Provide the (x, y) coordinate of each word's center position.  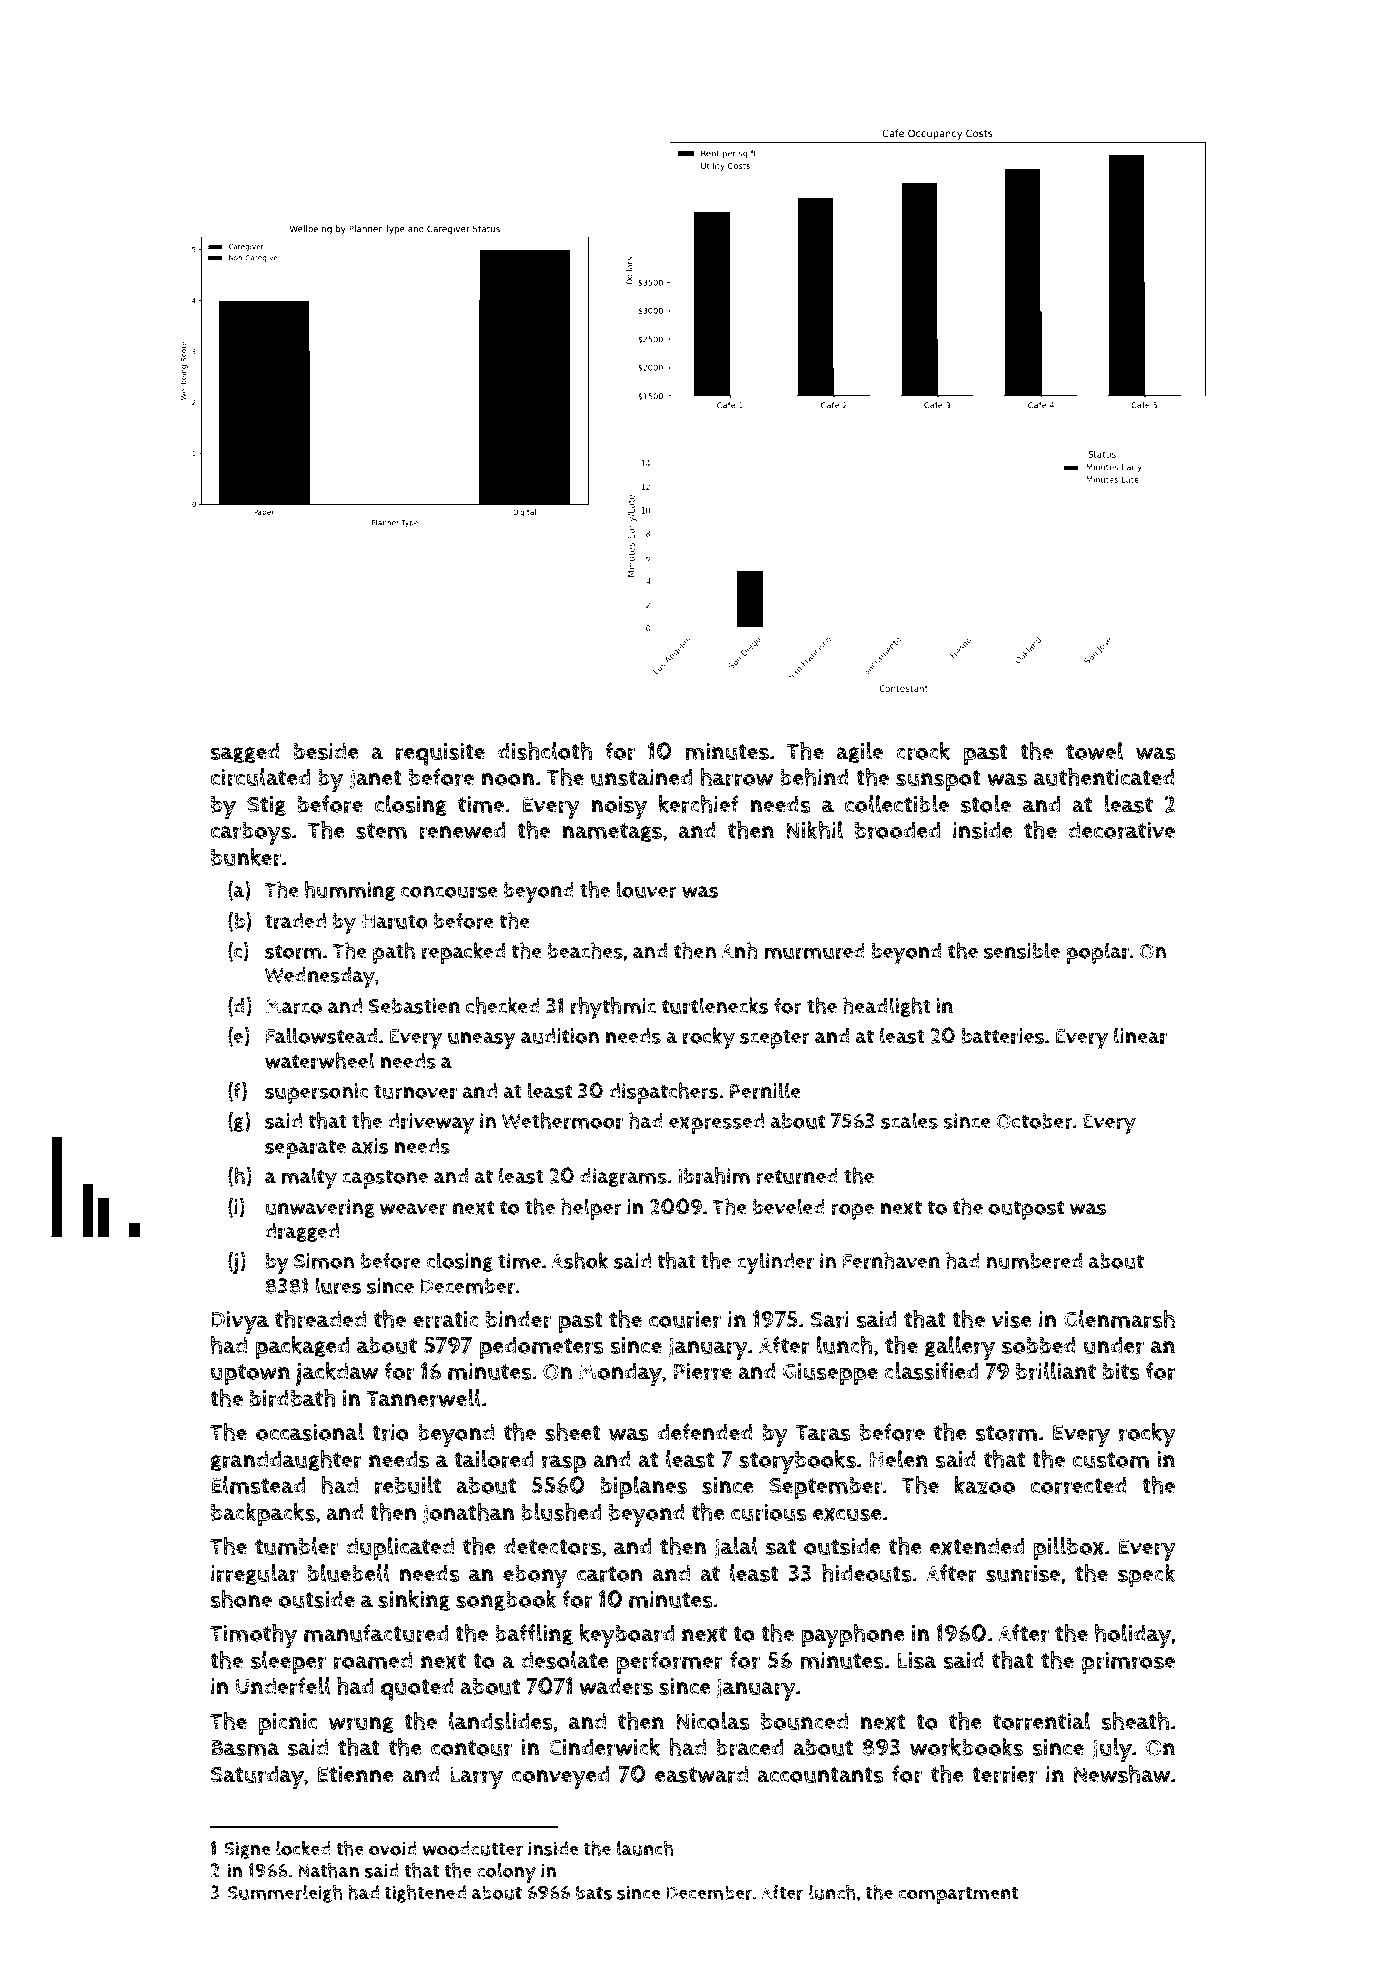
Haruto (395, 921)
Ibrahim (714, 1175)
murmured (814, 951)
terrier (1004, 1774)
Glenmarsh (1119, 1319)
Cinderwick (604, 1747)
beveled (789, 1206)
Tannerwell (423, 1398)
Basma (245, 1748)
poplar (1098, 953)
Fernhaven (891, 1260)
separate (305, 1149)
